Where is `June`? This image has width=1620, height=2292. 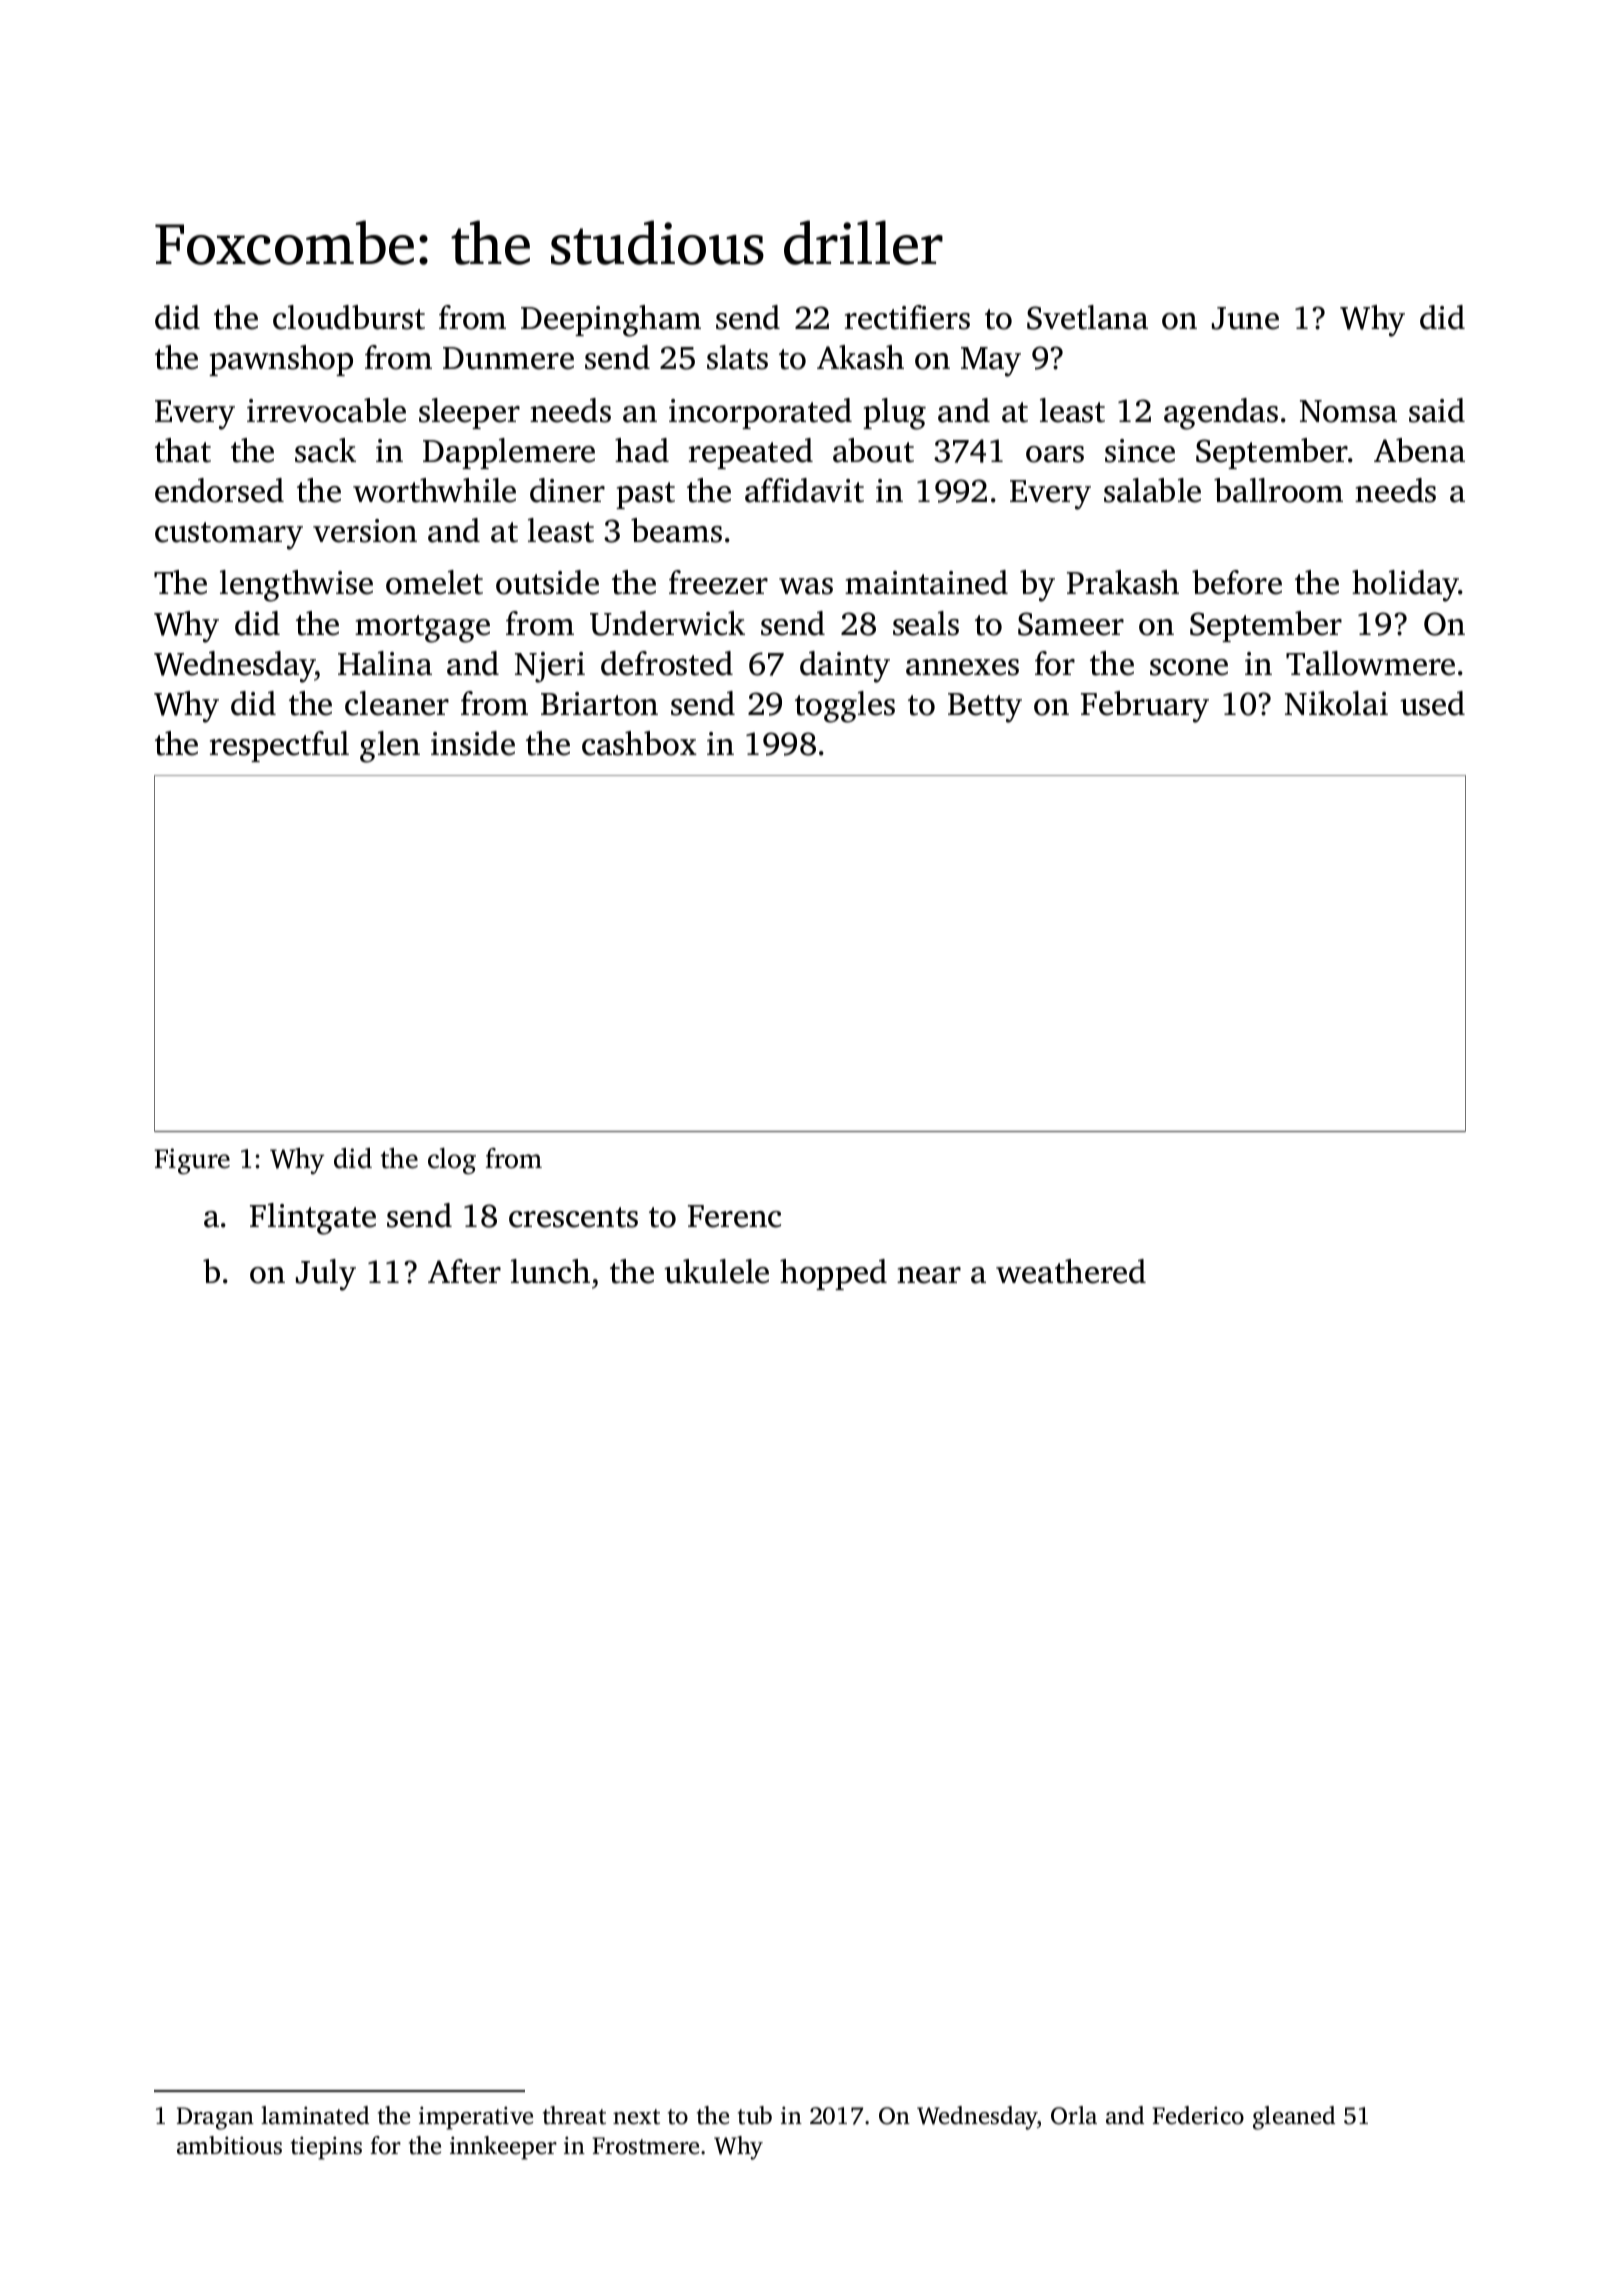
June is located at coordinates (1245, 318).
